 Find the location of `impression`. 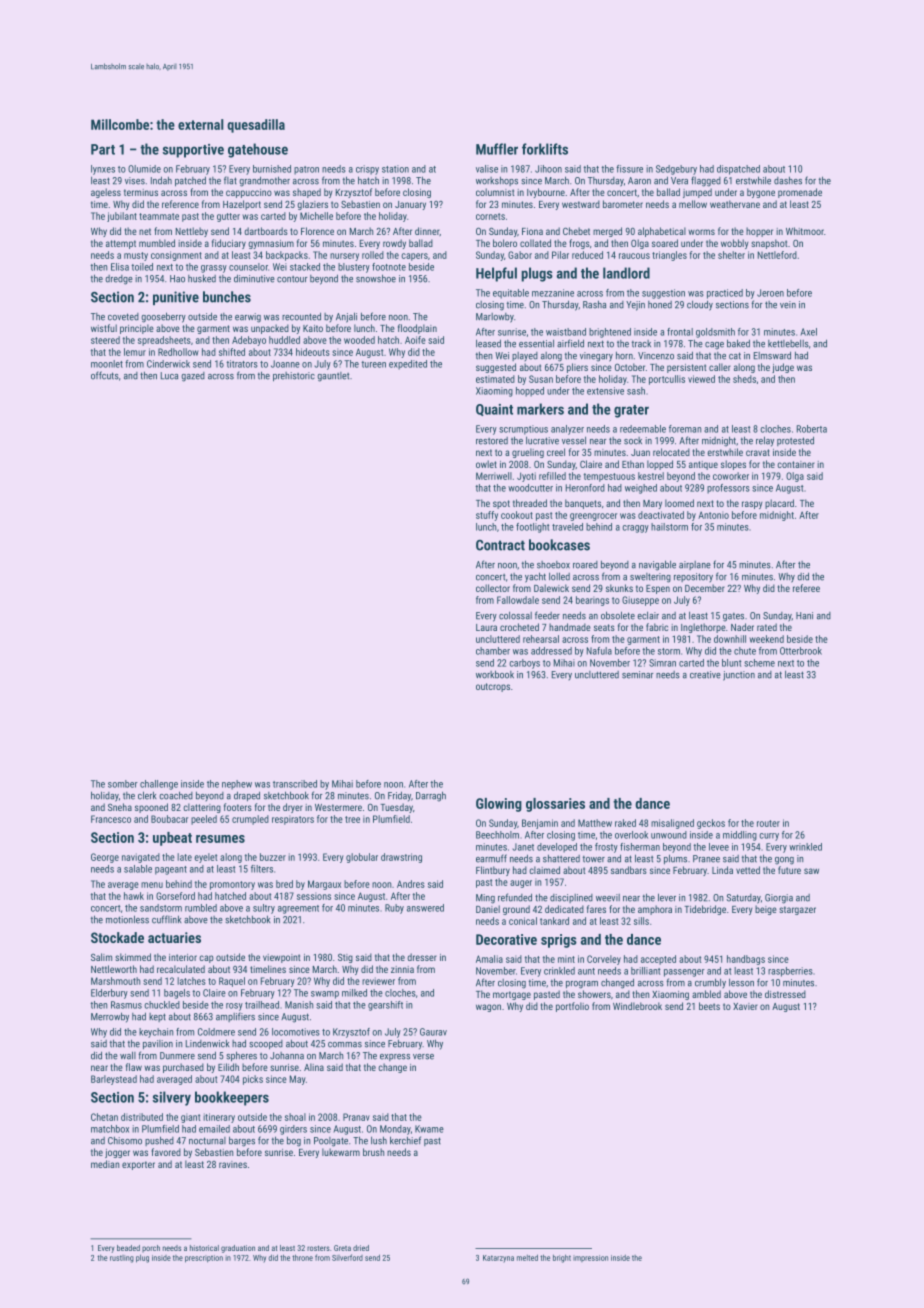

impression is located at coordinates (590, 1258).
